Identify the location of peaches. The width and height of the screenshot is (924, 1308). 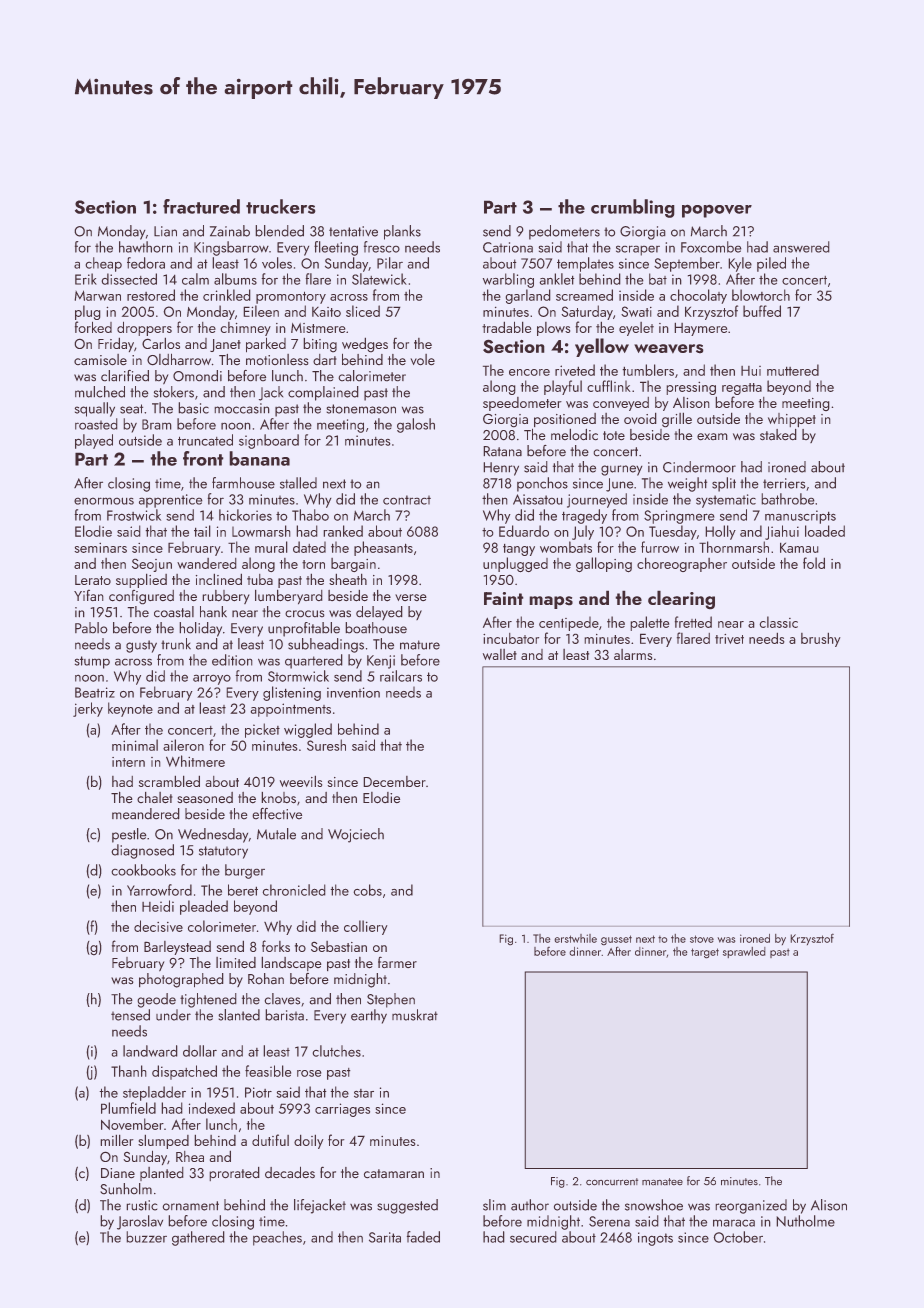
(277, 1238).
